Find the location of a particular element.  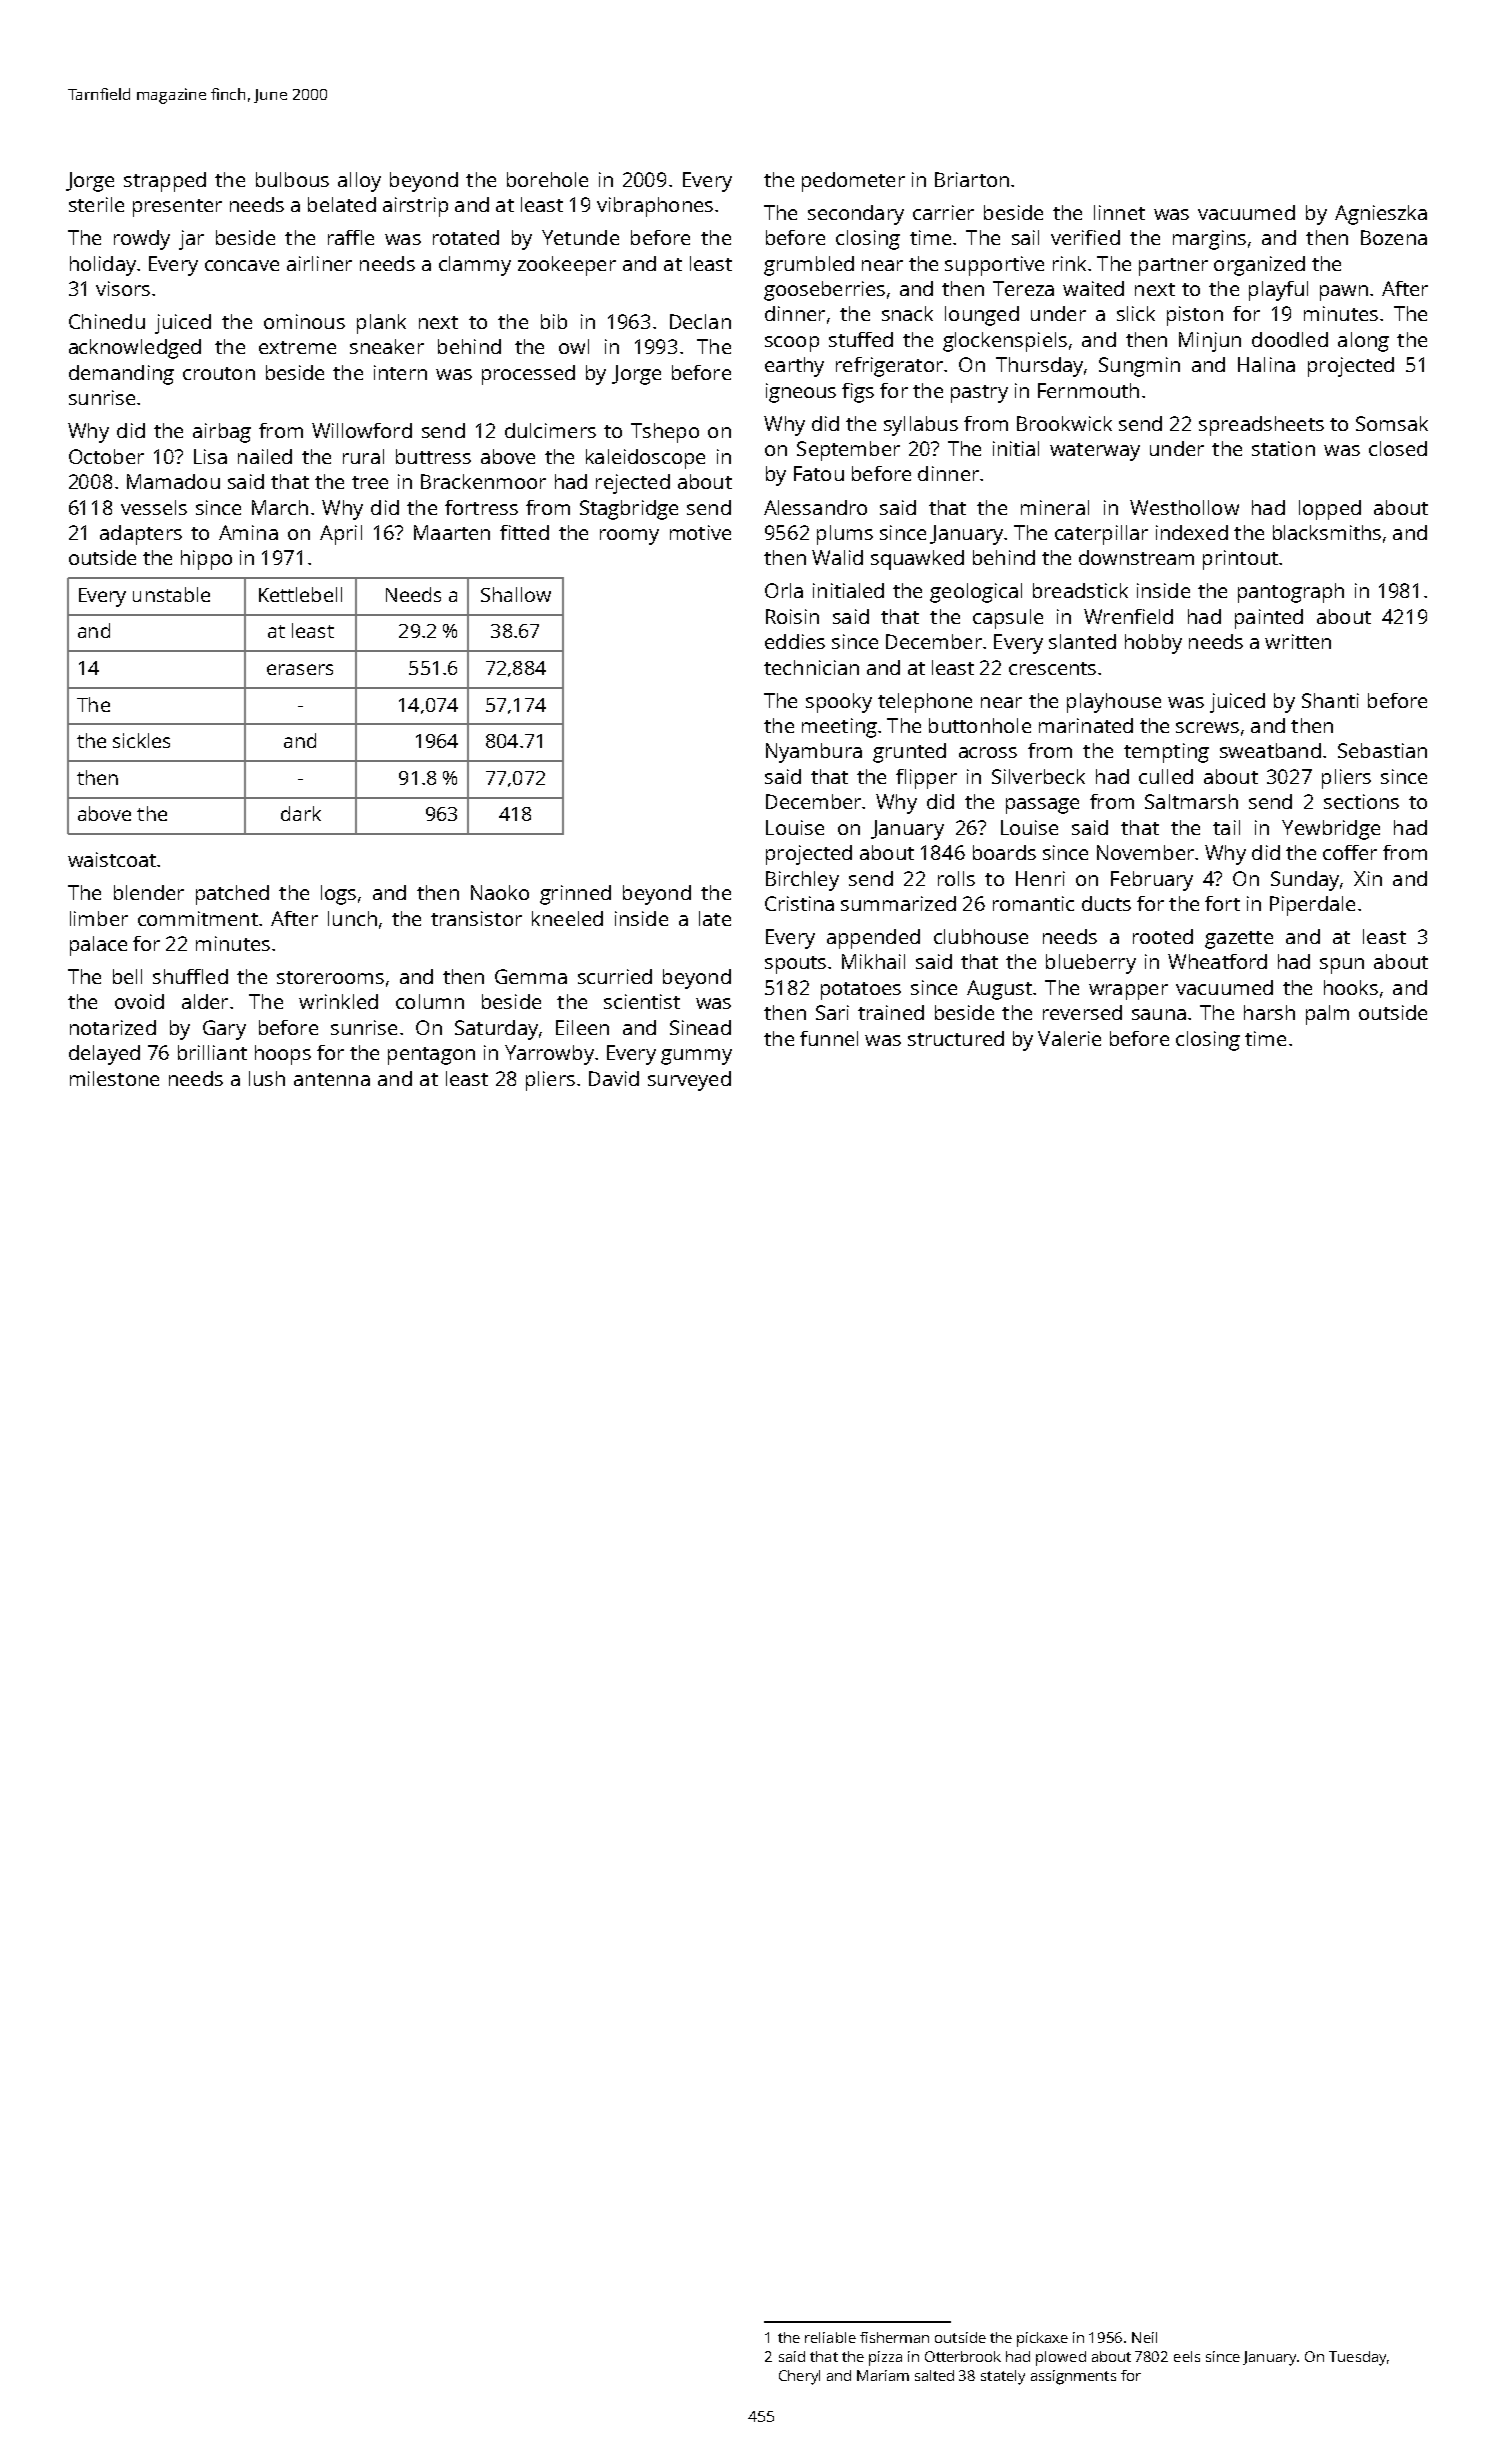

concave is located at coordinates (242, 265).
